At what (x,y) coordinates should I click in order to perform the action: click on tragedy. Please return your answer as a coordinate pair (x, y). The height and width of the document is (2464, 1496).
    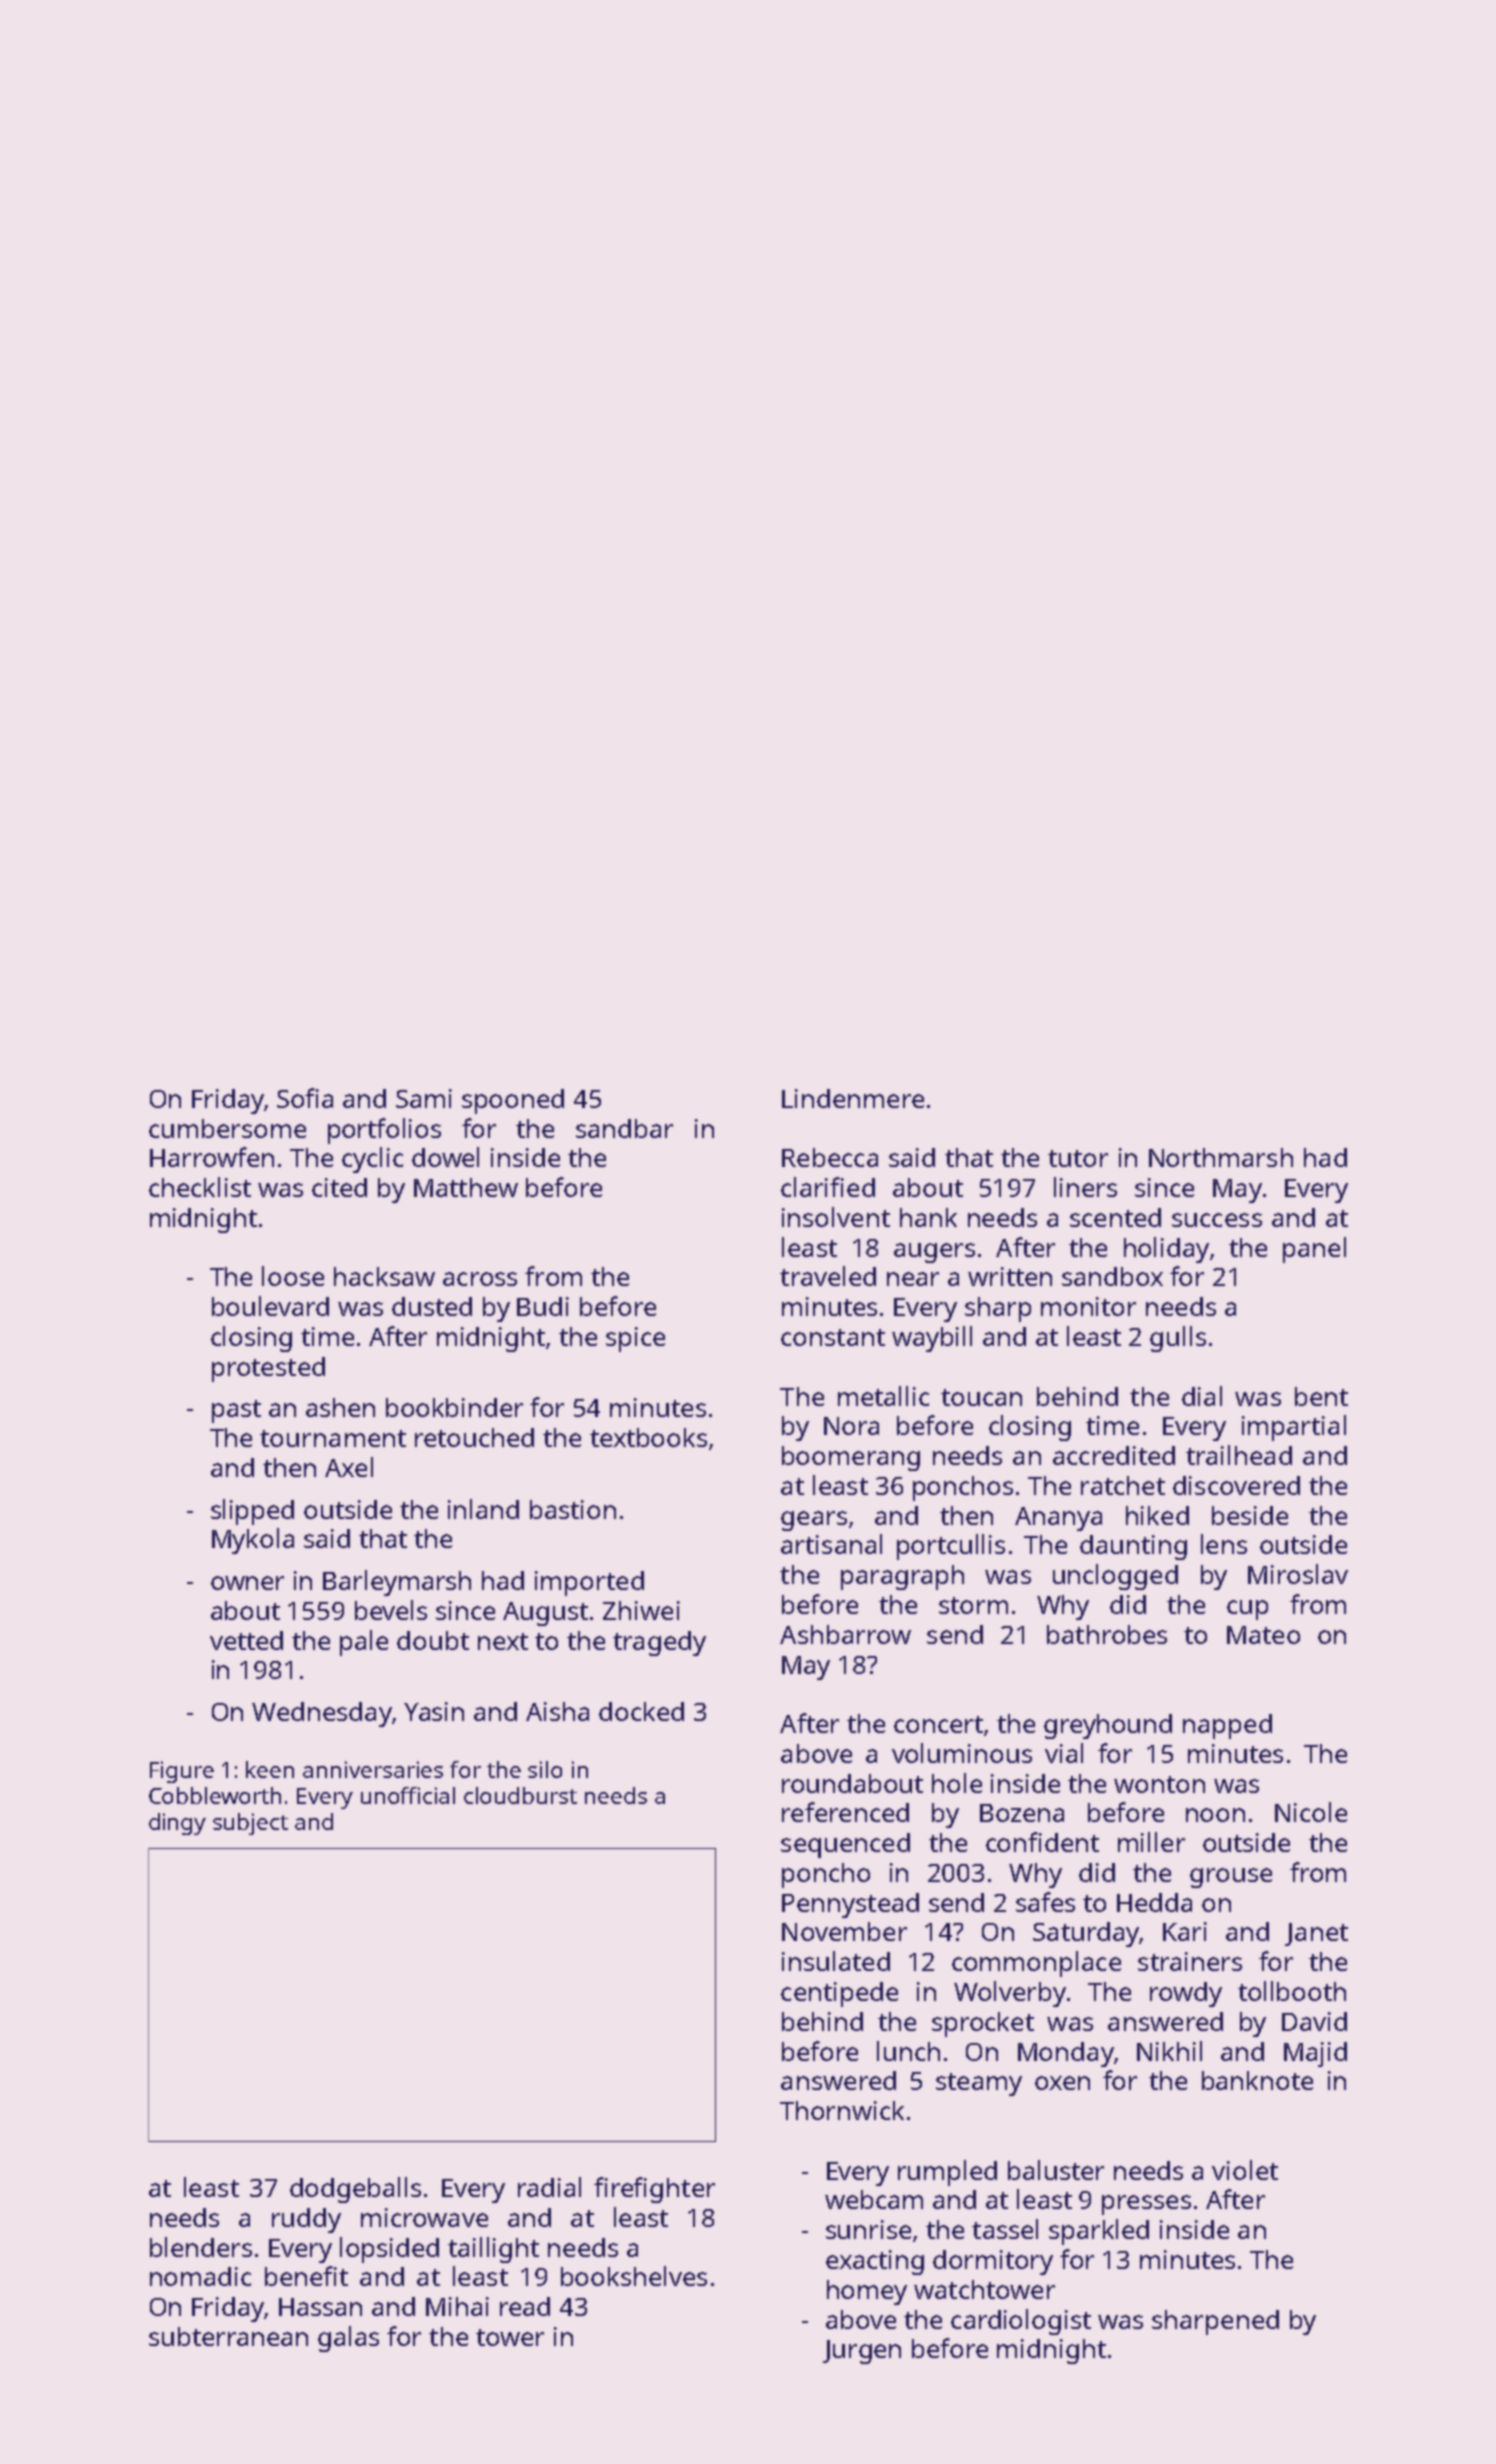
    Looking at the image, I should click on (659, 1643).
